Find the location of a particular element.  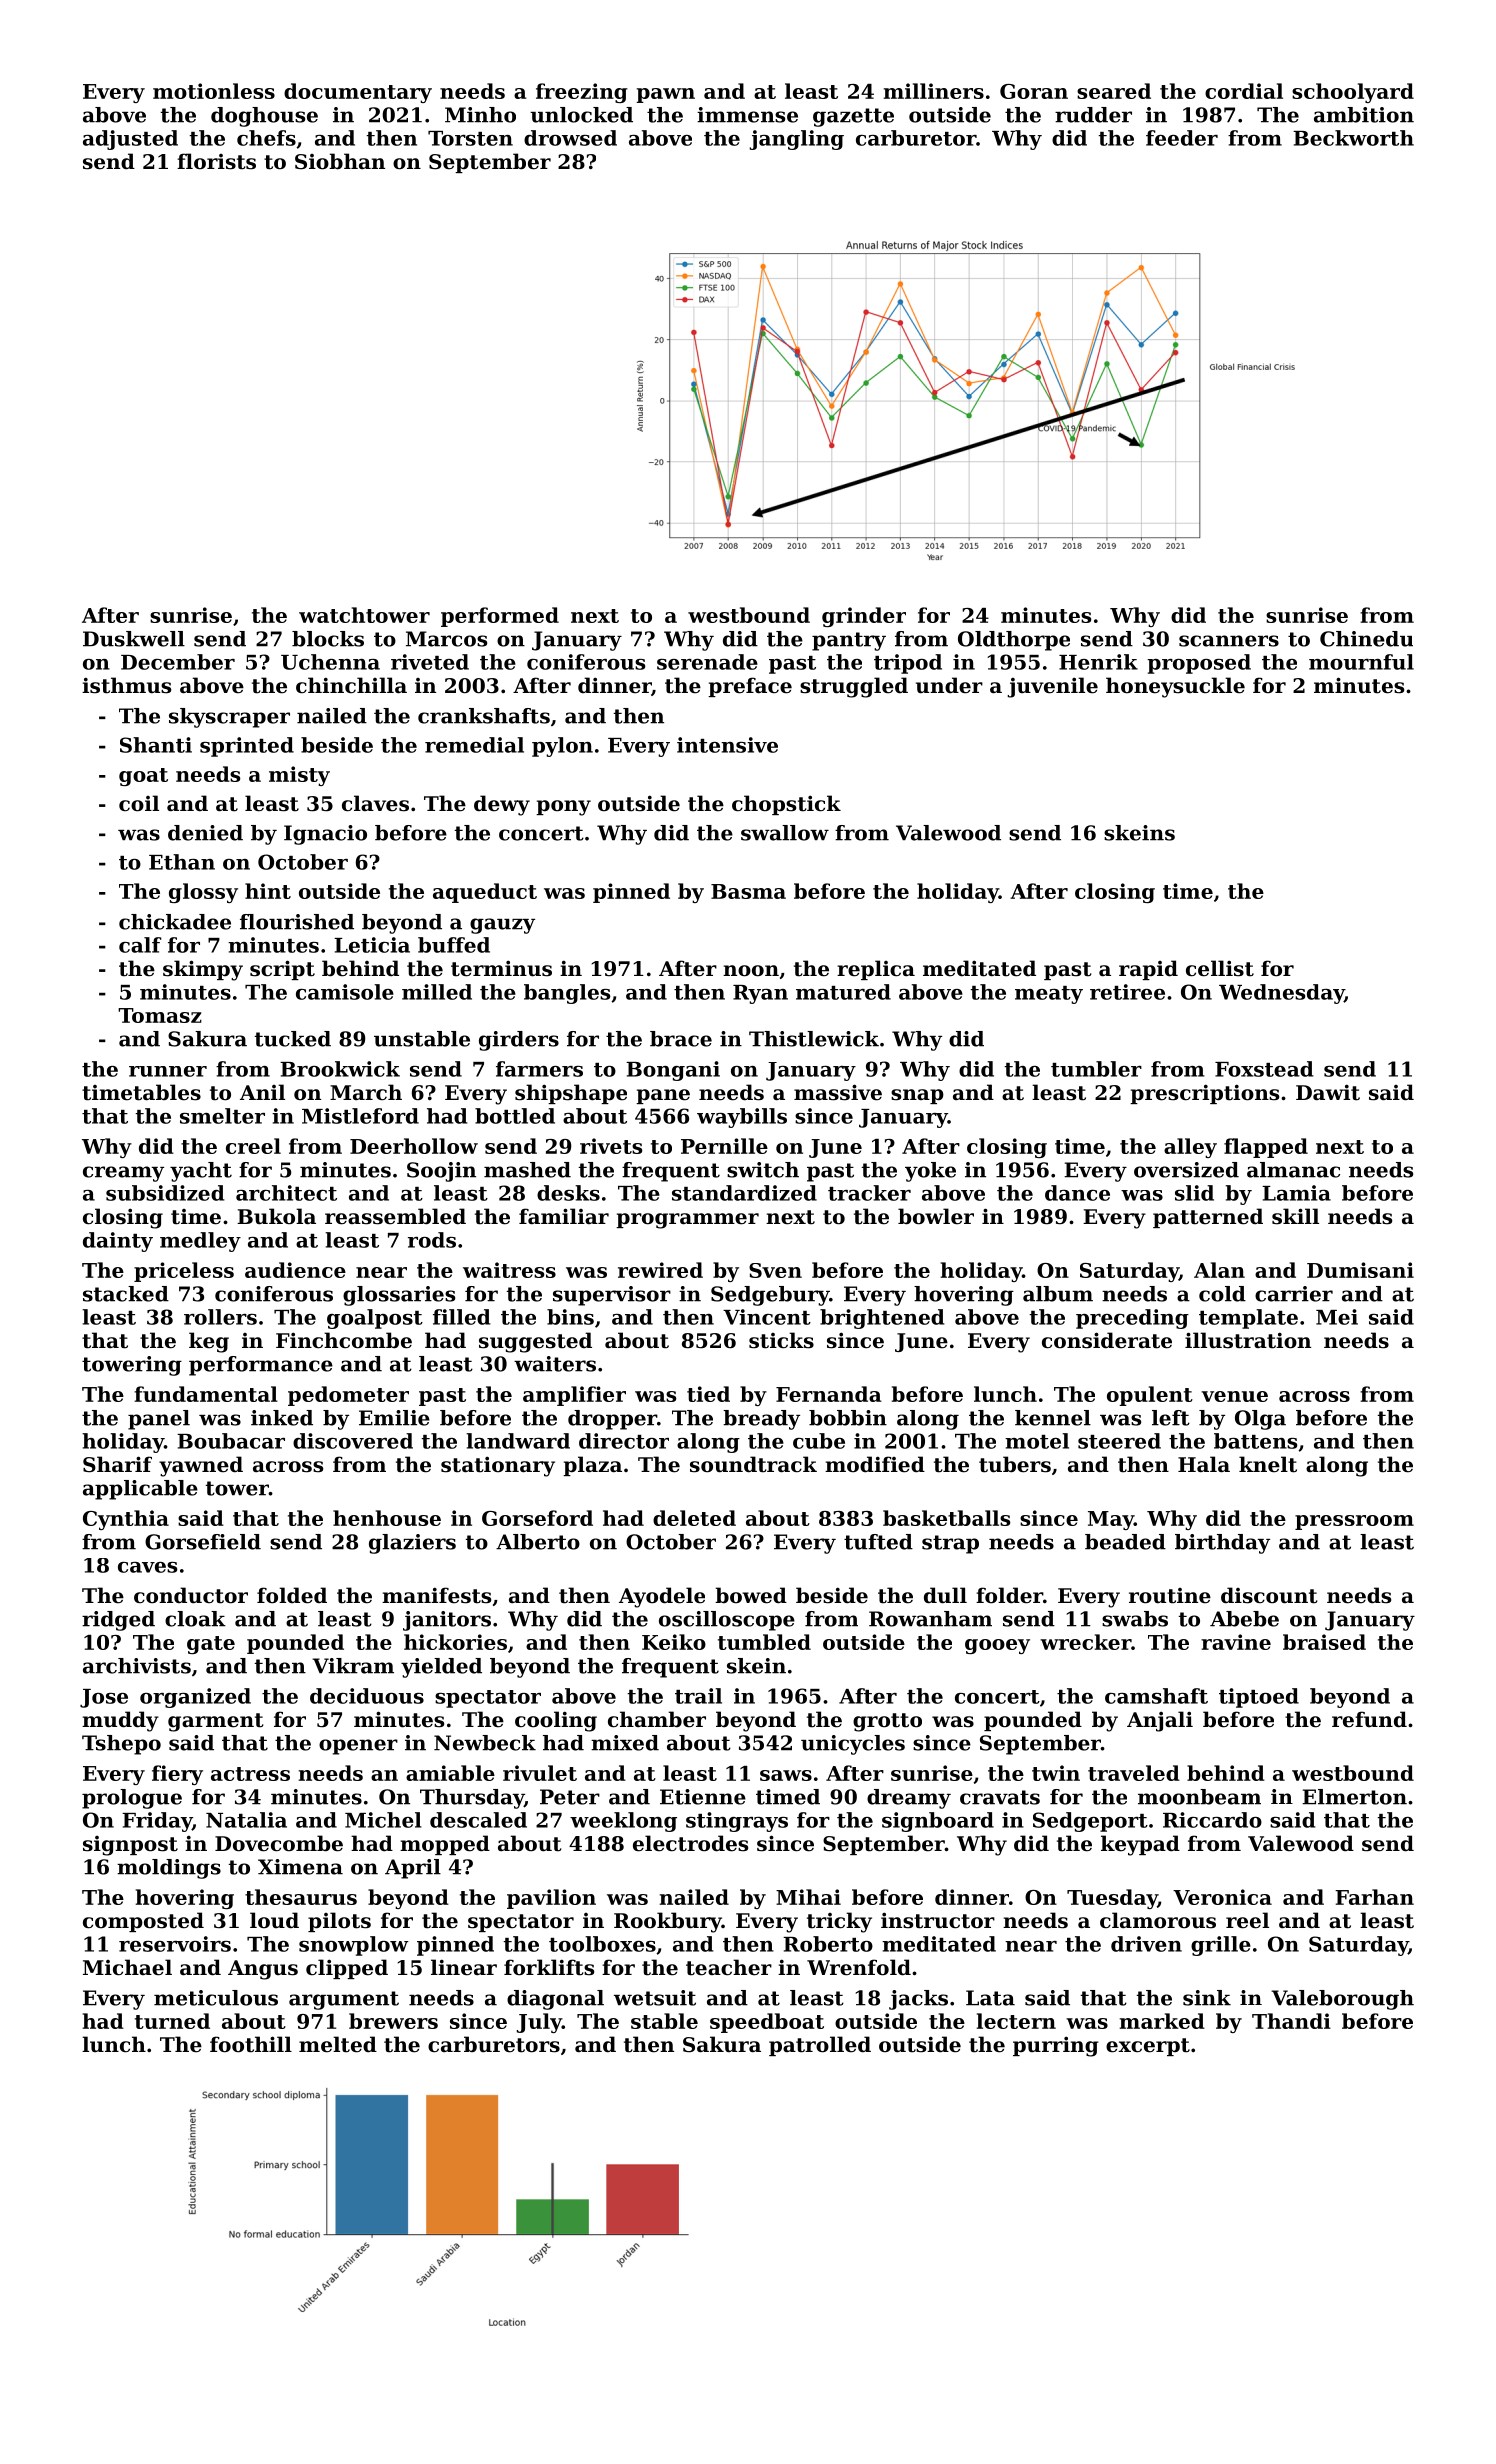

cellist is located at coordinates (1220, 968).
